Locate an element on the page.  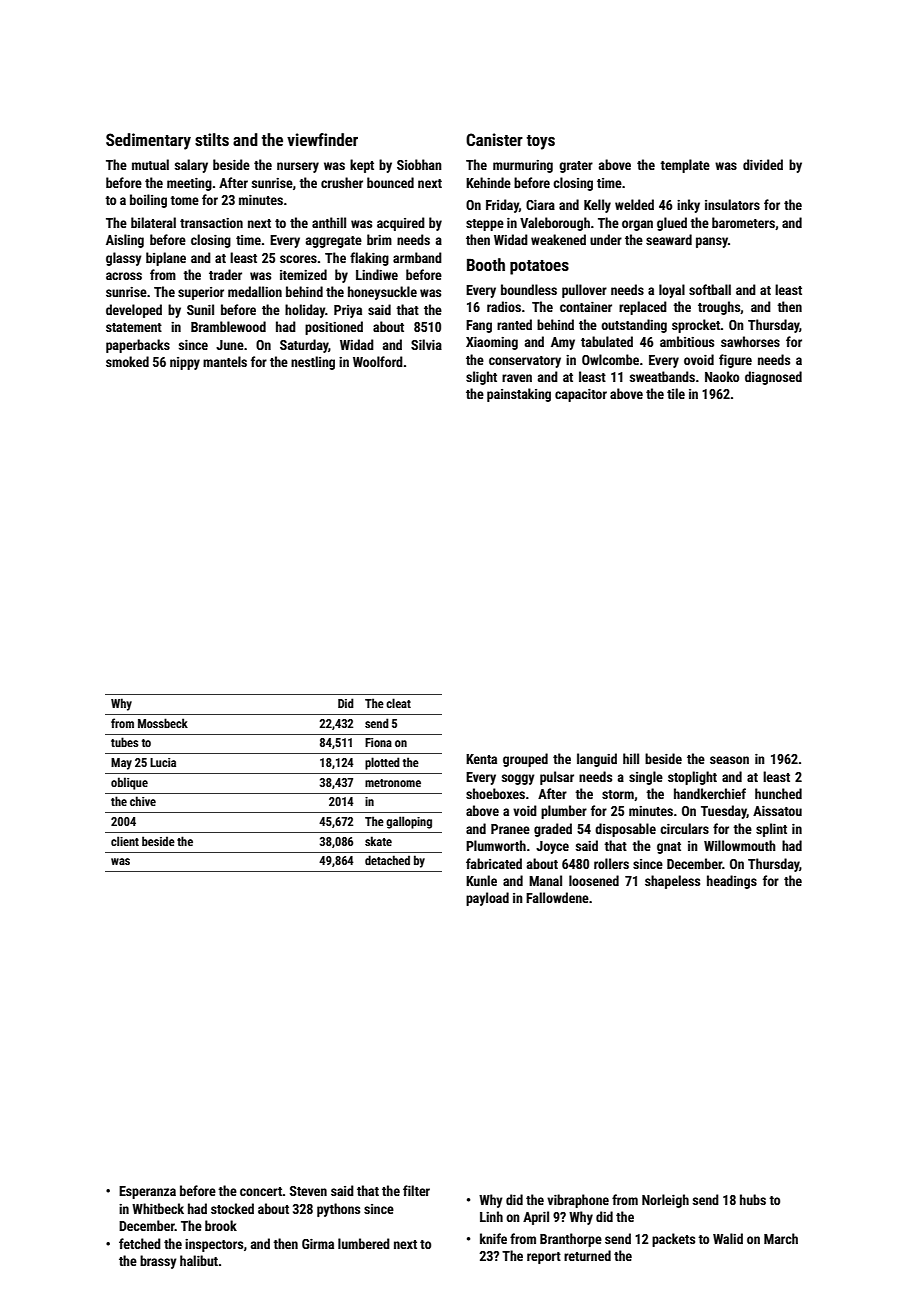
chive is located at coordinates (143, 801).
